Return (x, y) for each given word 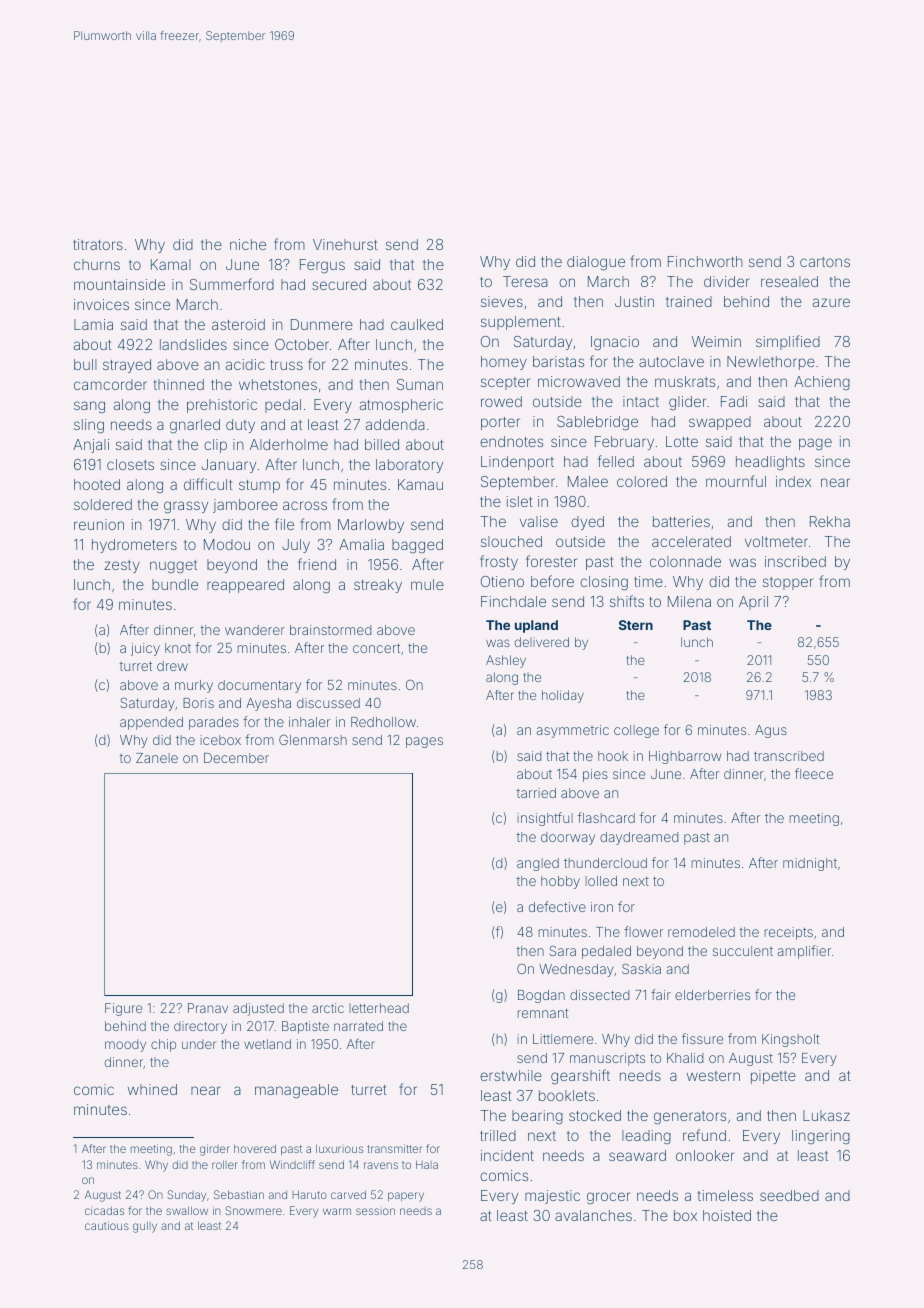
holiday (563, 696)
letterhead (379, 1008)
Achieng (822, 383)
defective (557, 906)
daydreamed (639, 838)
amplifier (804, 952)
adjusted (258, 1009)
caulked (417, 324)
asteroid (238, 324)
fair (661, 994)
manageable (296, 1091)
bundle (175, 584)
